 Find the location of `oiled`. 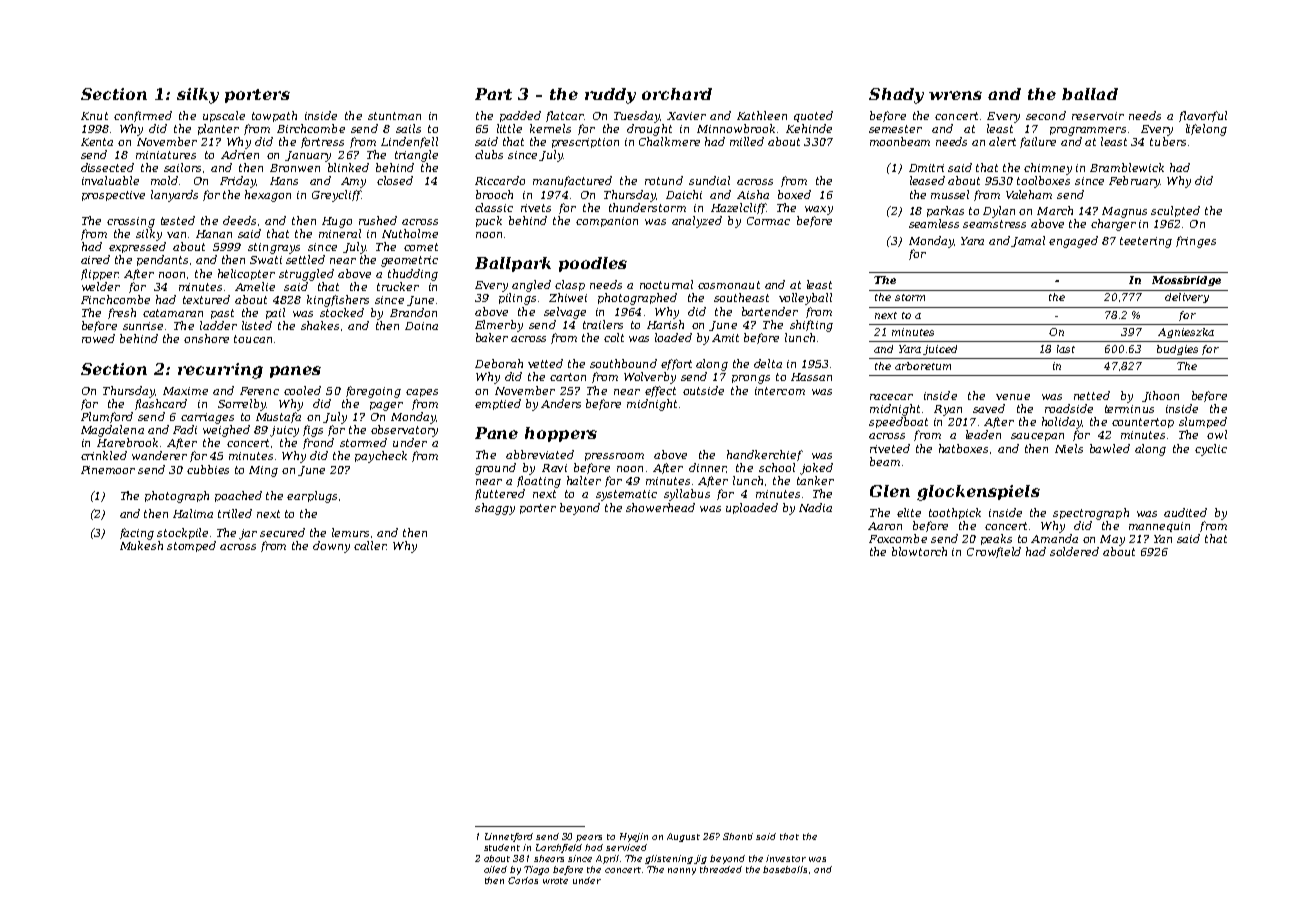

oiled is located at coordinates (495, 869).
